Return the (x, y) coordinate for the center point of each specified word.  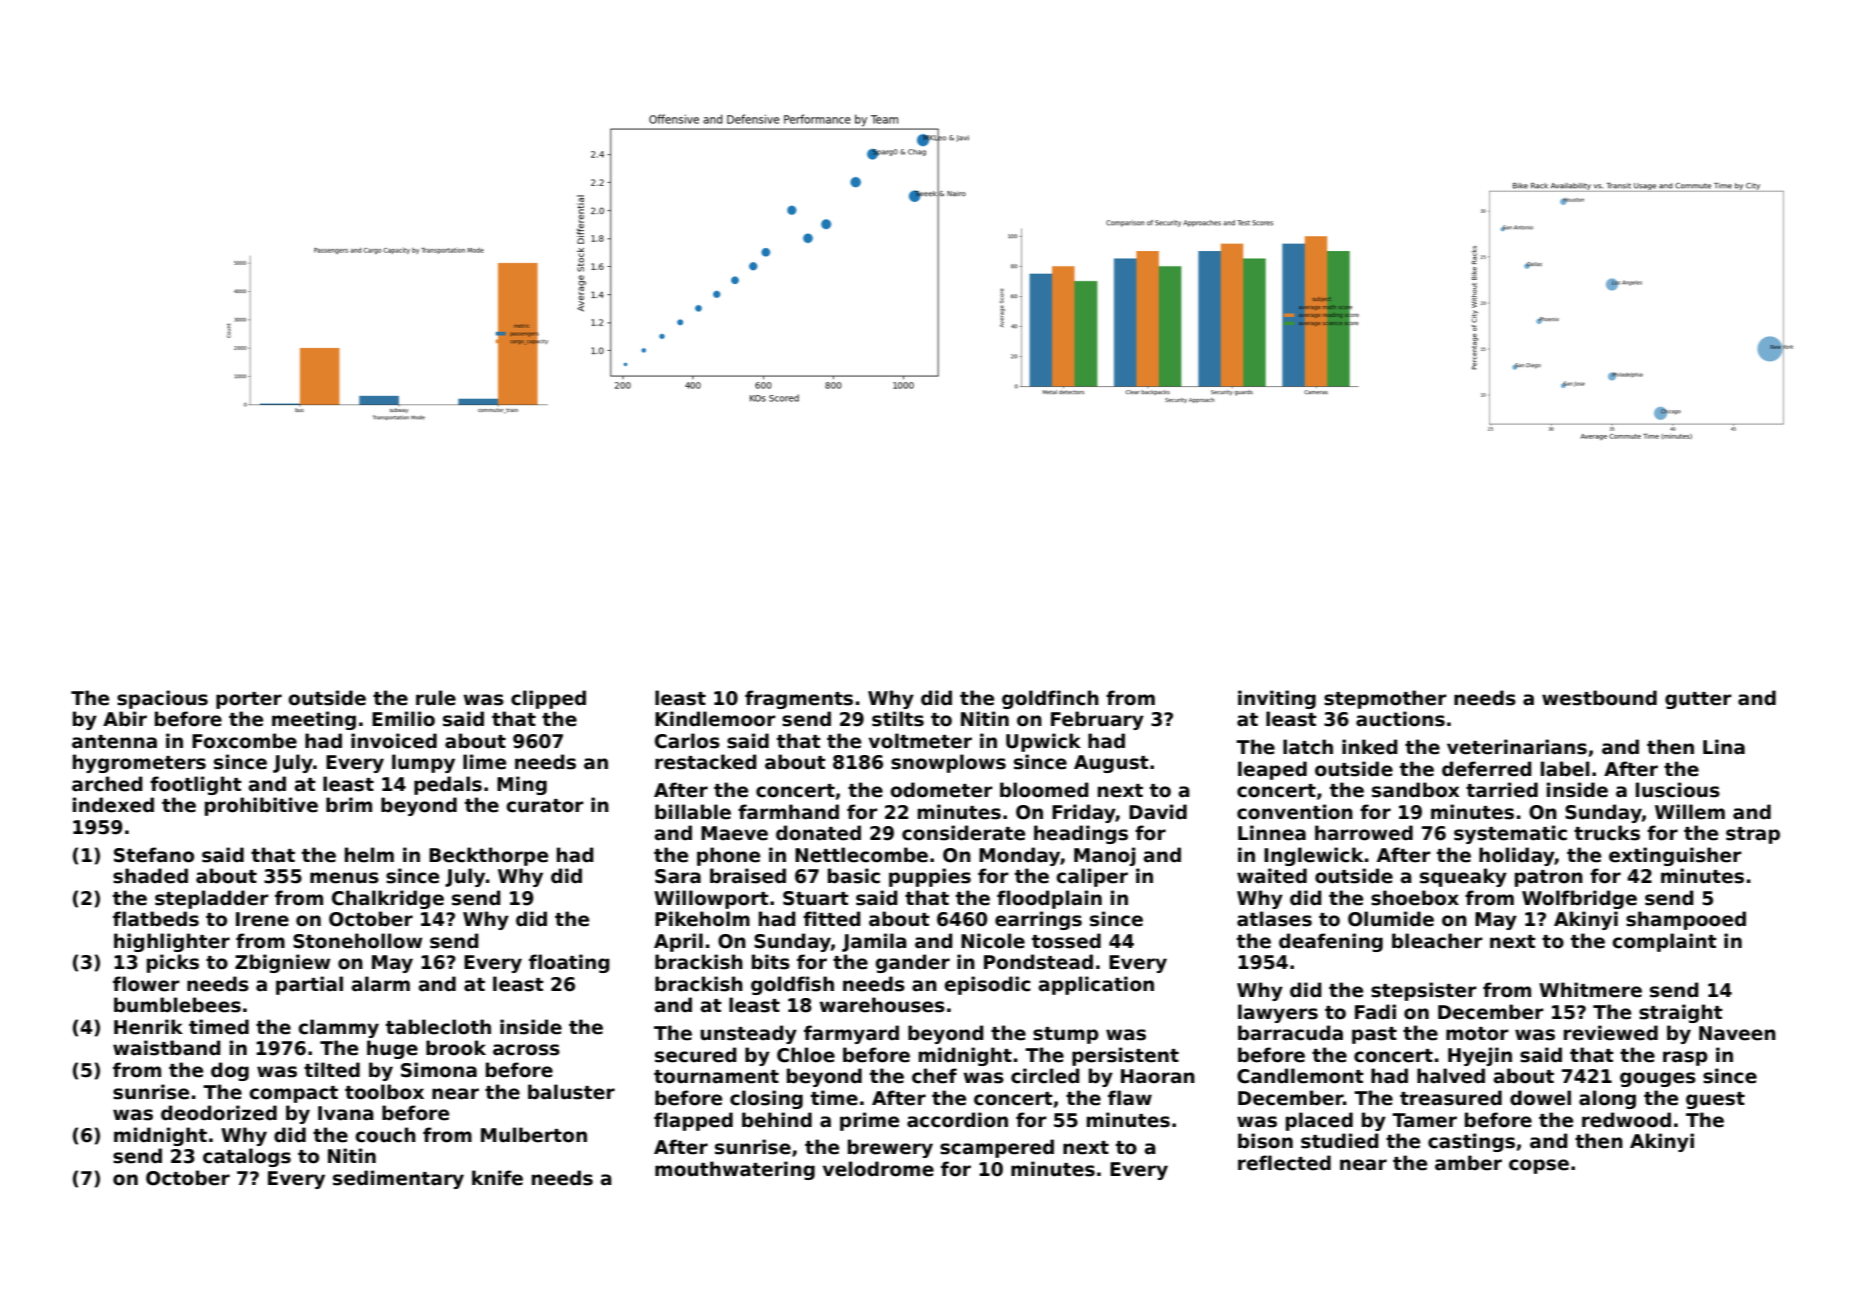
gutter (1698, 700)
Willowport (711, 899)
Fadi (1375, 1012)
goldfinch (1050, 699)
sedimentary (398, 1179)
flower (146, 984)
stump (1066, 1035)
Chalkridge (388, 899)
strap (1753, 835)
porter (249, 700)
